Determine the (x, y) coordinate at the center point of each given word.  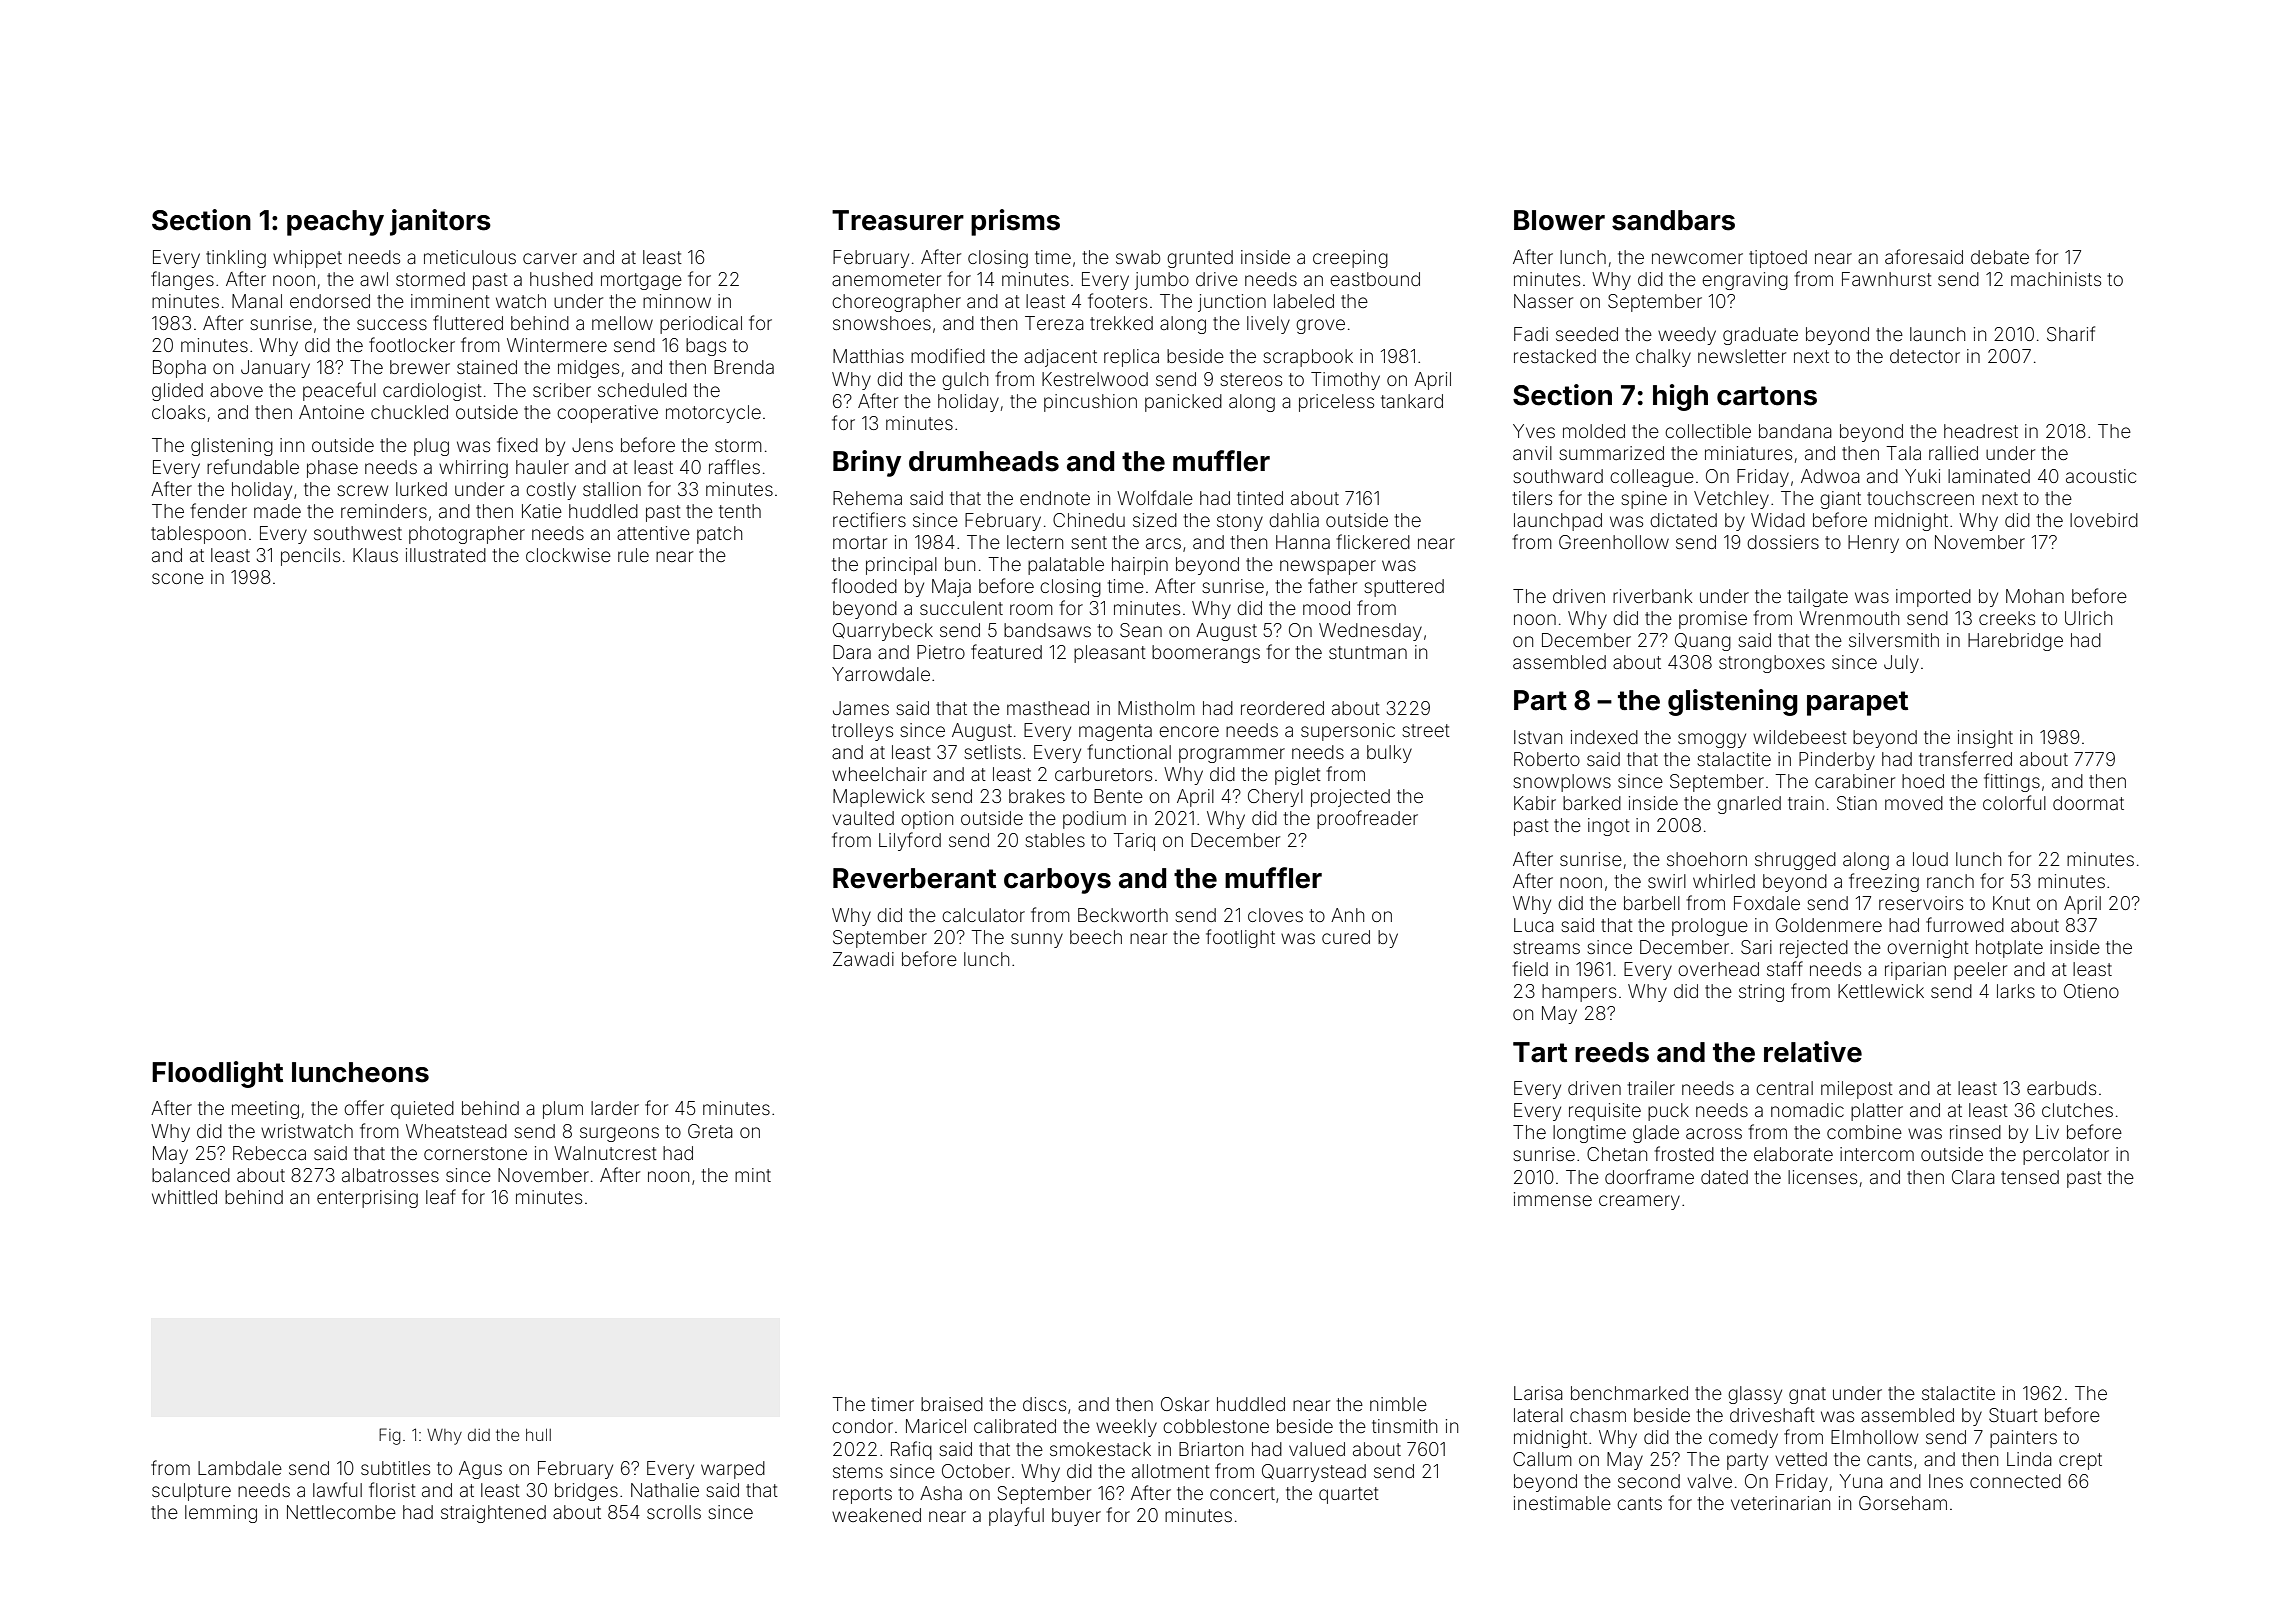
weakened (876, 1515)
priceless (1336, 403)
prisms (1015, 222)
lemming (221, 1514)
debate (2000, 257)
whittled (184, 1197)
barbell (1652, 903)
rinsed (1975, 1132)
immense (1553, 1199)
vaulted (863, 818)
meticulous (470, 257)
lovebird (2104, 520)
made (277, 511)
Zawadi (863, 959)
